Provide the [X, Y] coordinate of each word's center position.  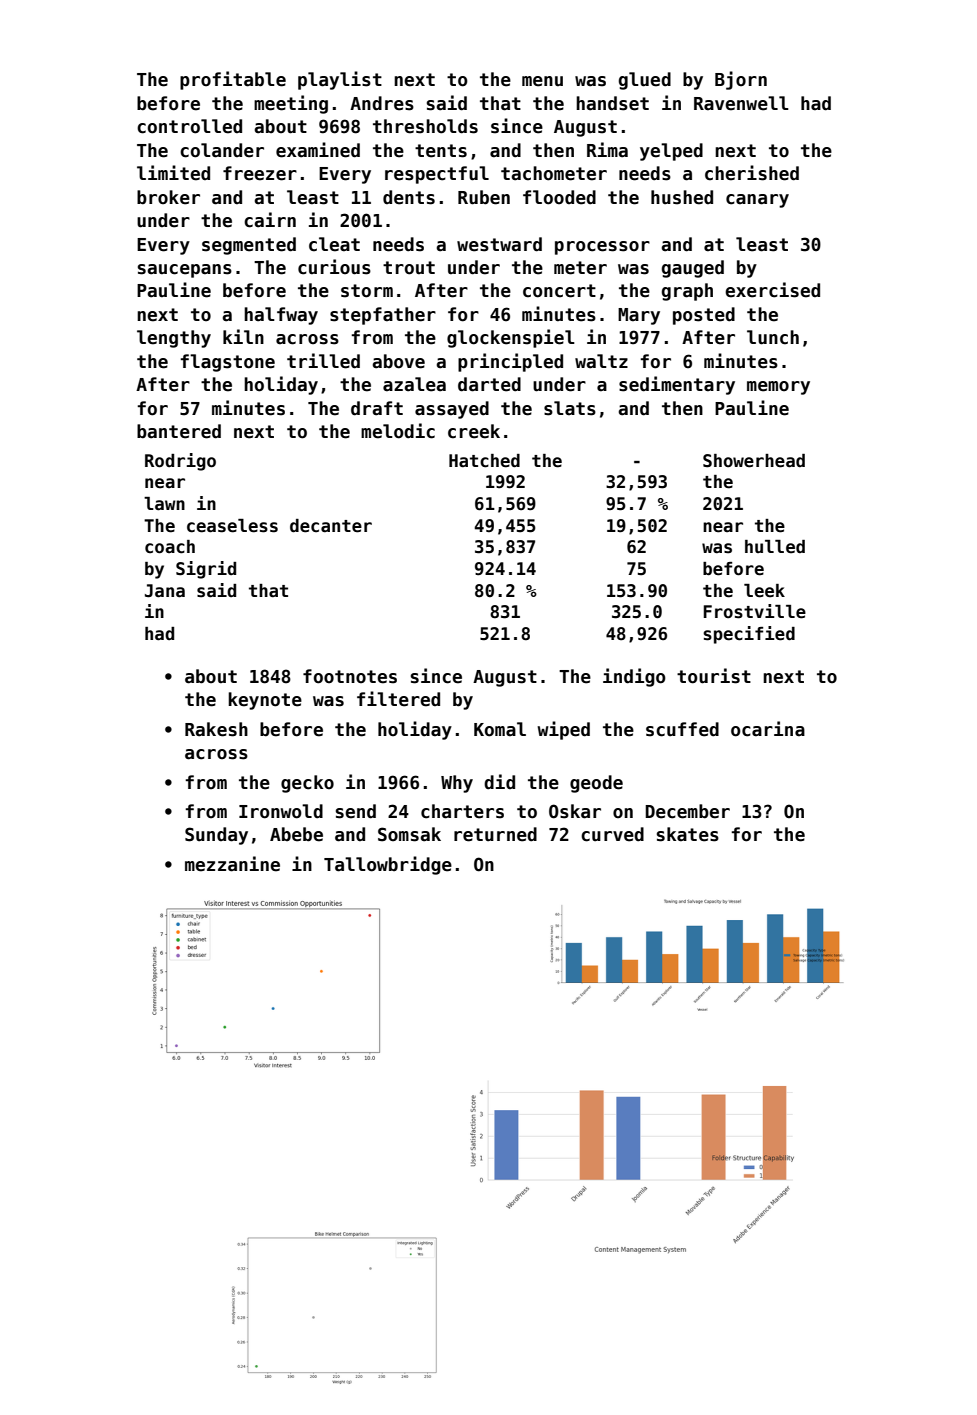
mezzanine [232, 864]
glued [645, 81]
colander [222, 150]
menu [542, 81]
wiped [564, 730]
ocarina [768, 729]
